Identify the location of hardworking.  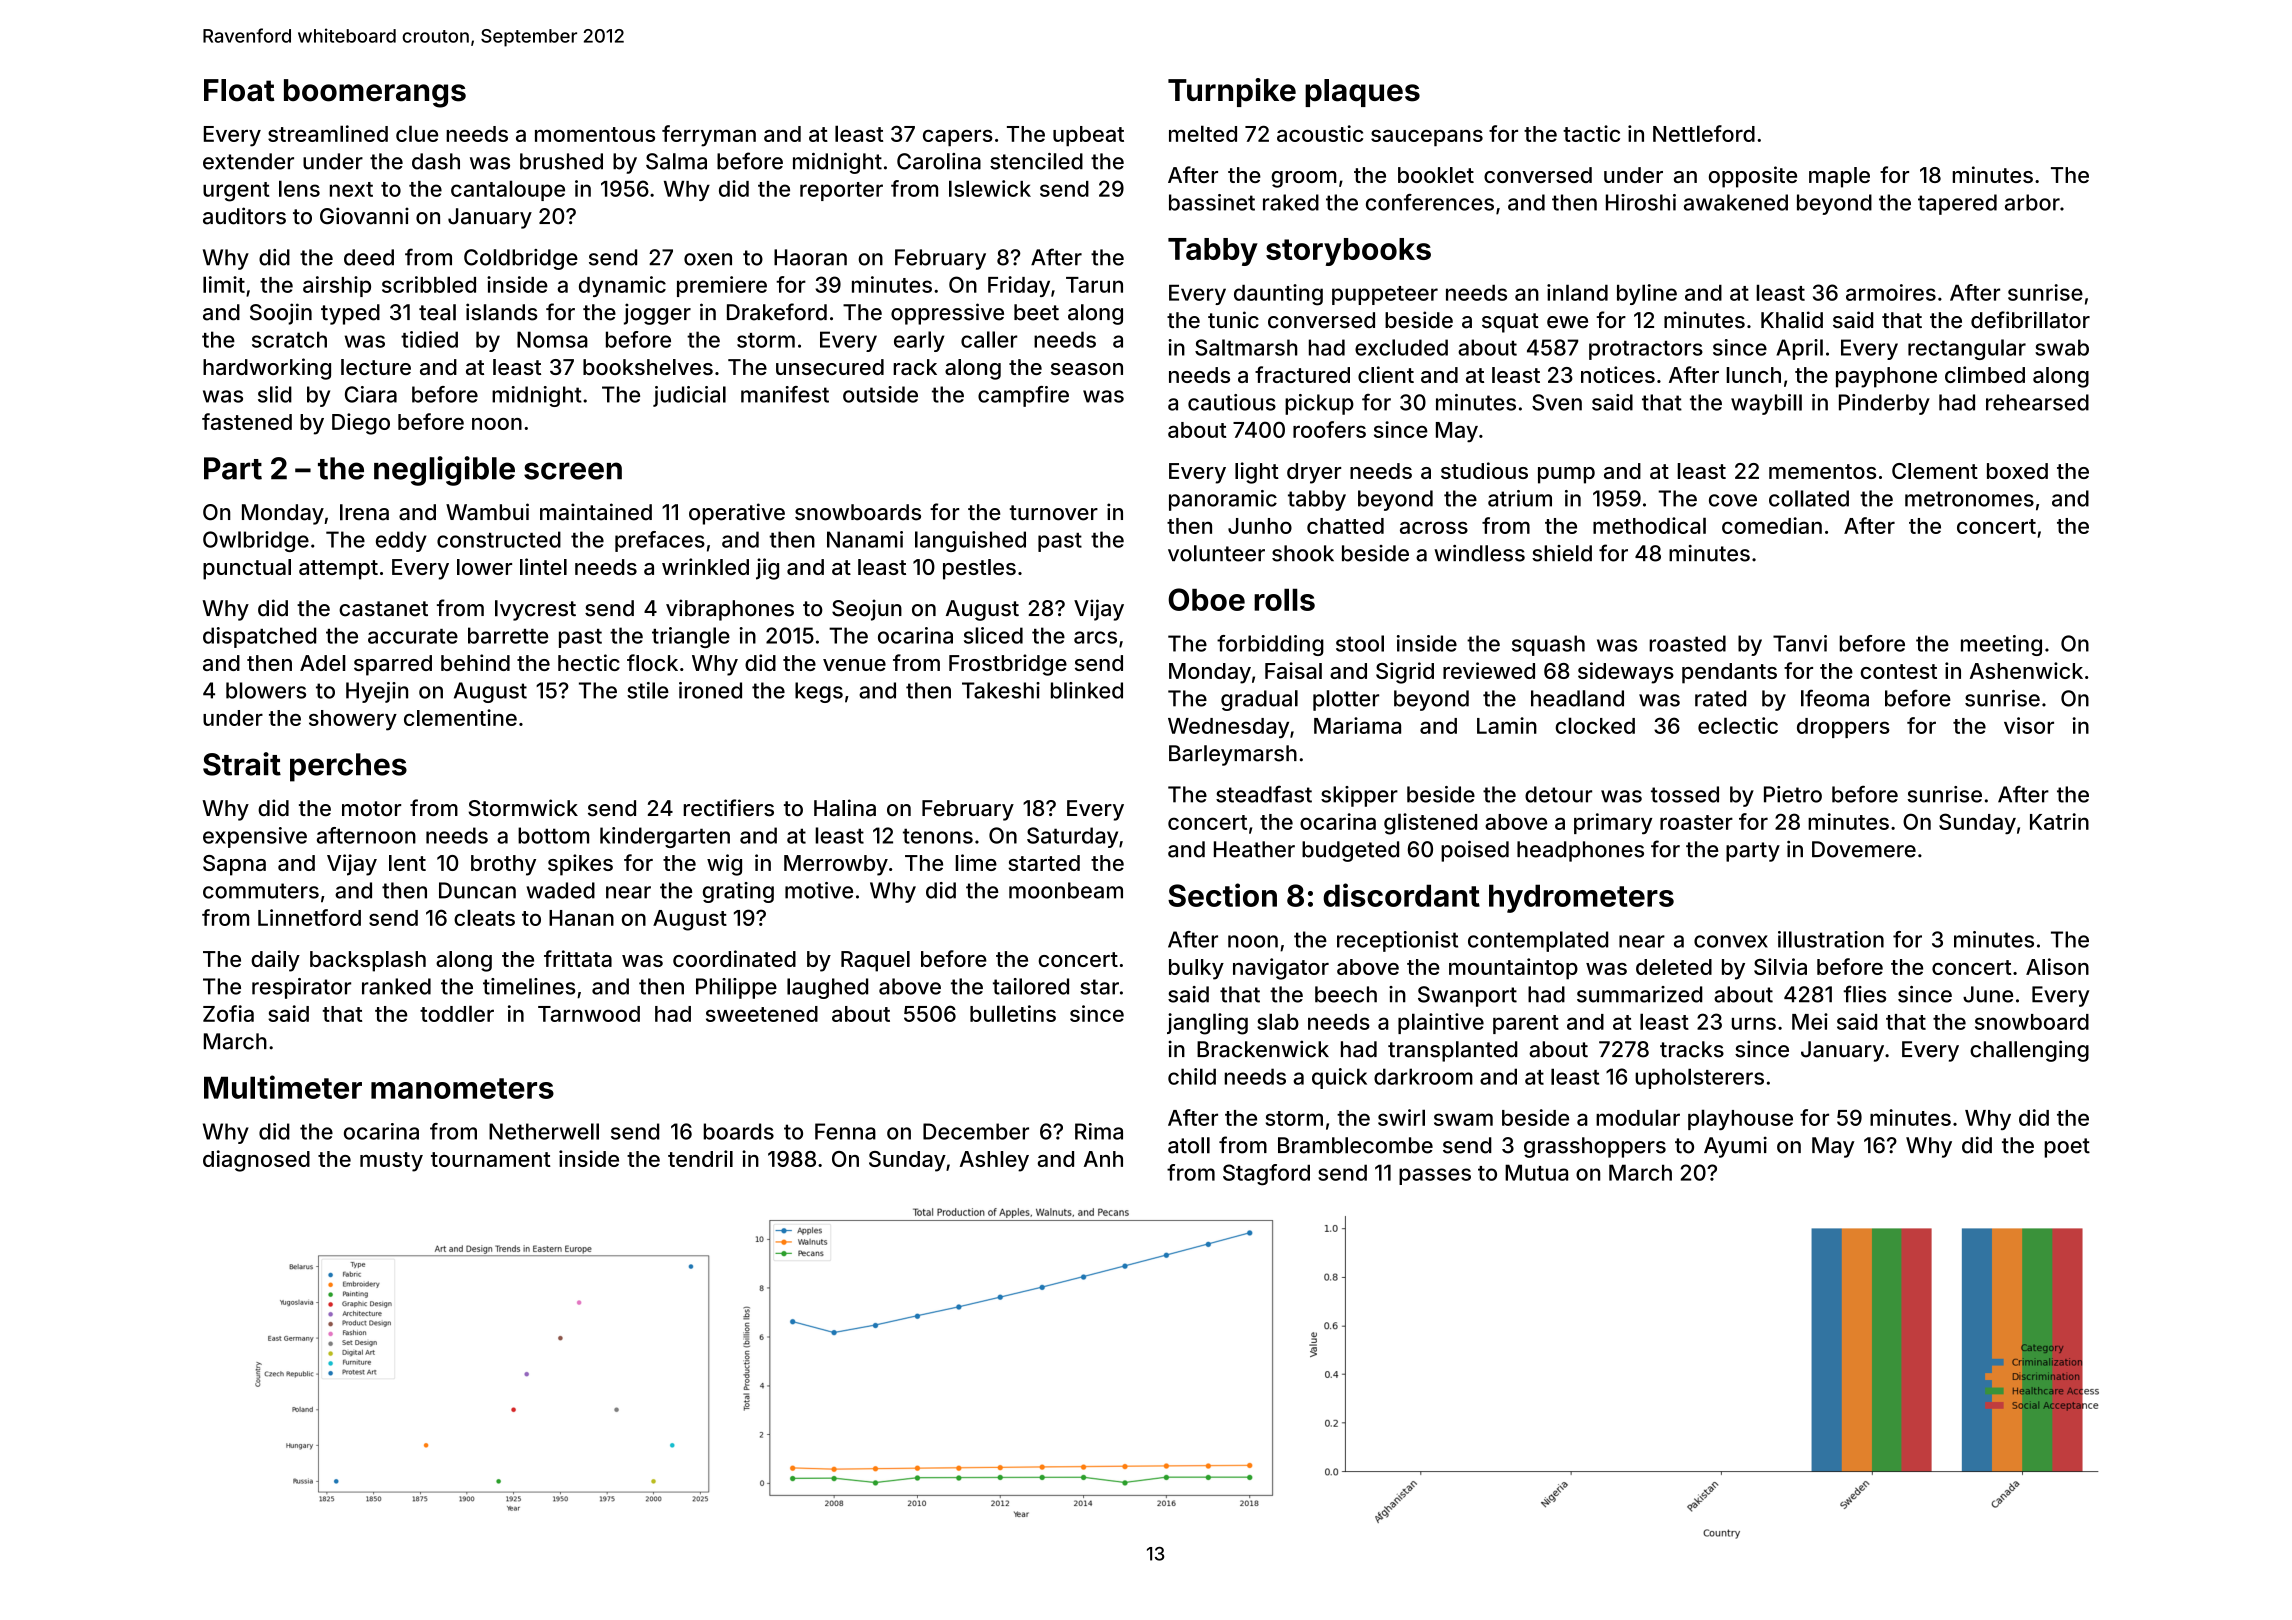
(267, 369).
